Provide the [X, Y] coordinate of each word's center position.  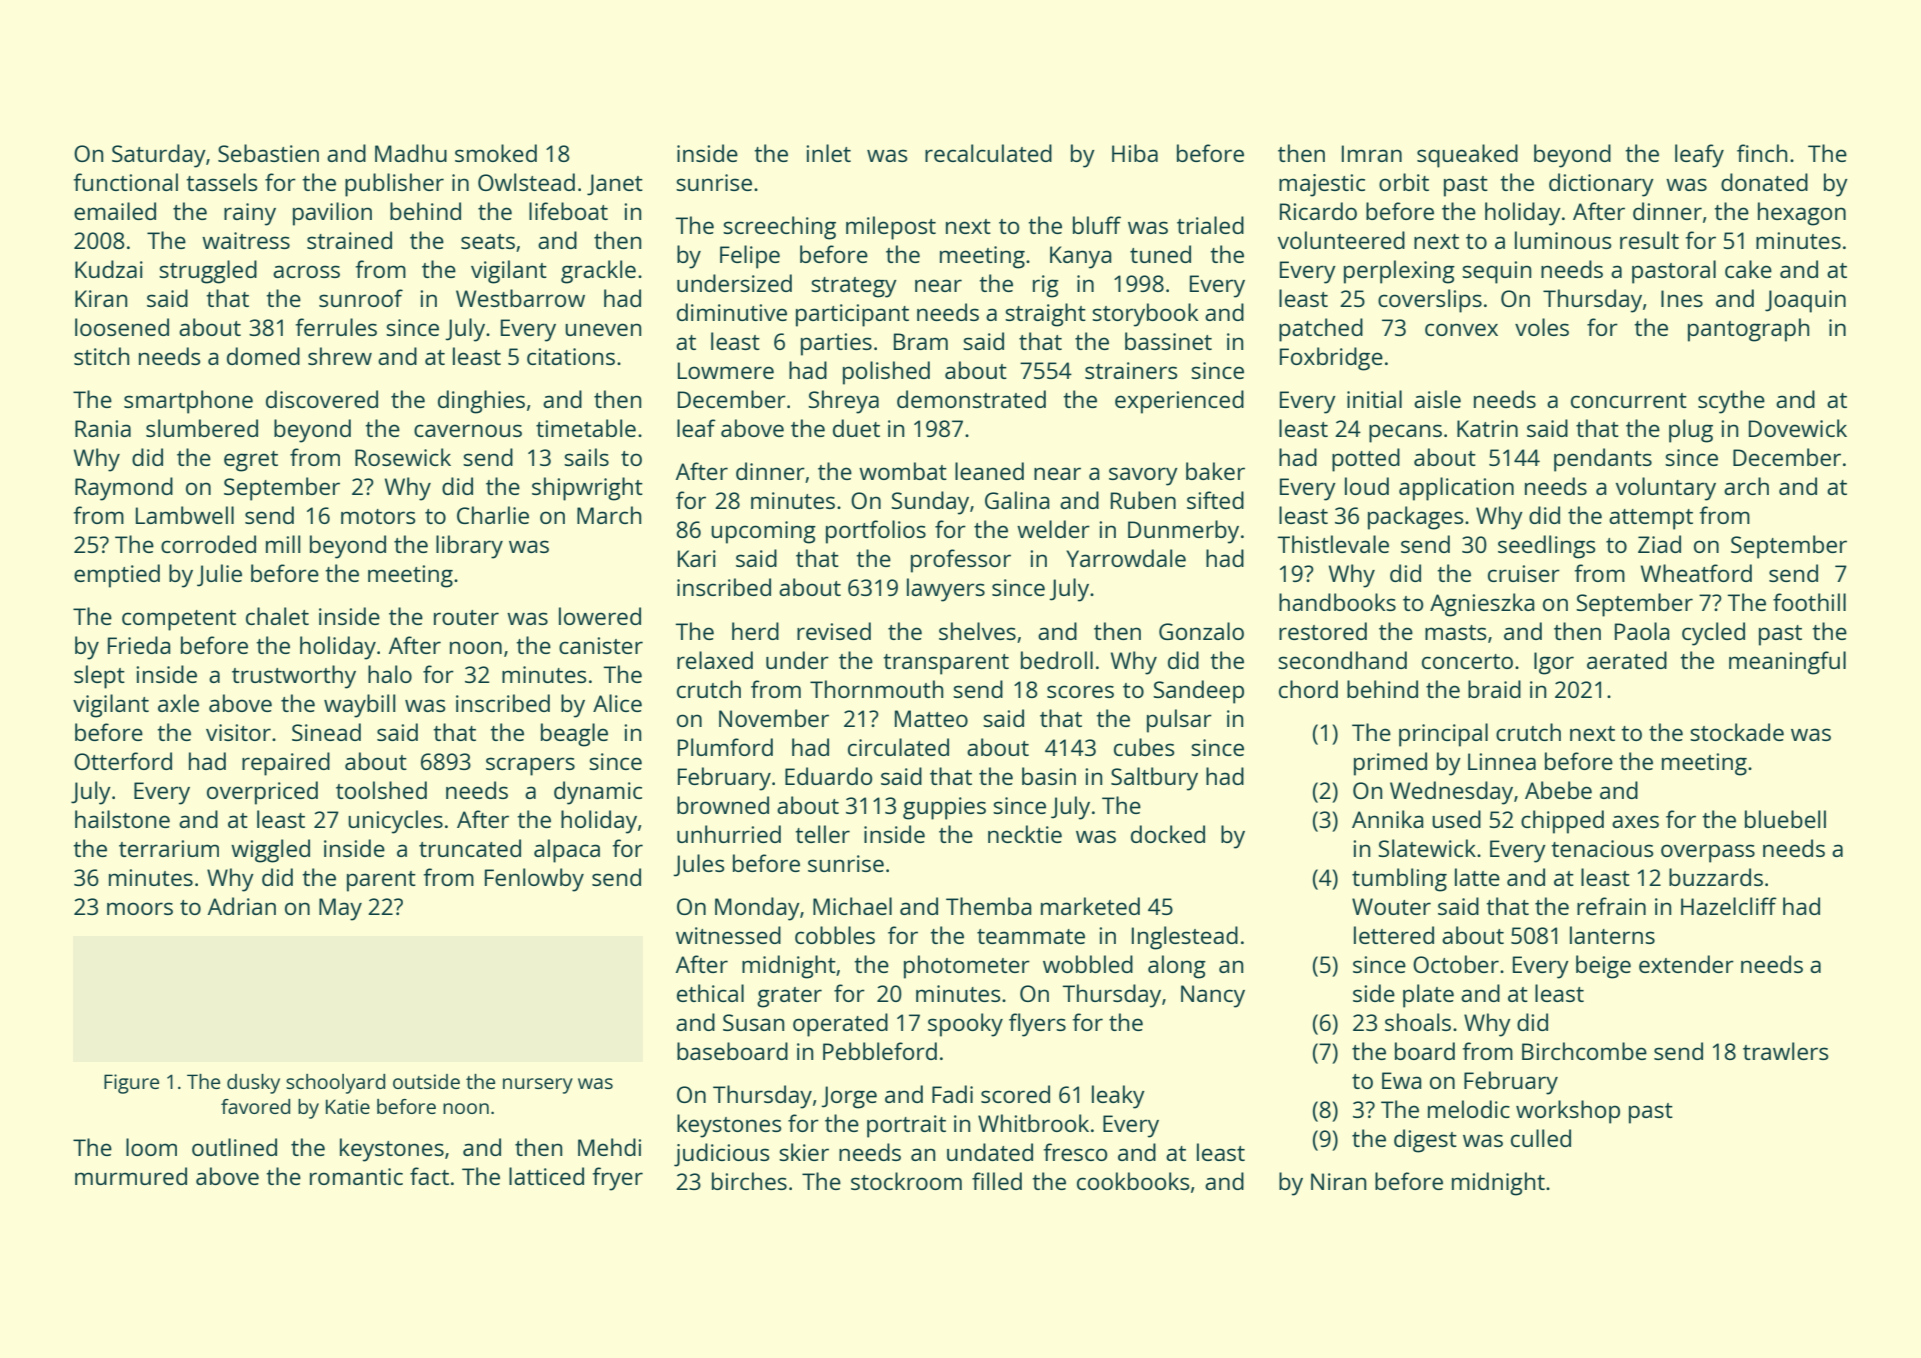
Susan [753, 1022]
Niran [1338, 1181]
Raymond [124, 489]
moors [140, 908]
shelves [977, 631]
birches [749, 1181]
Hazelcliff [1729, 906]
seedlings [1547, 547]
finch [1762, 153]
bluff [1097, 225]
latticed [546, 1176]
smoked [496, 153]
